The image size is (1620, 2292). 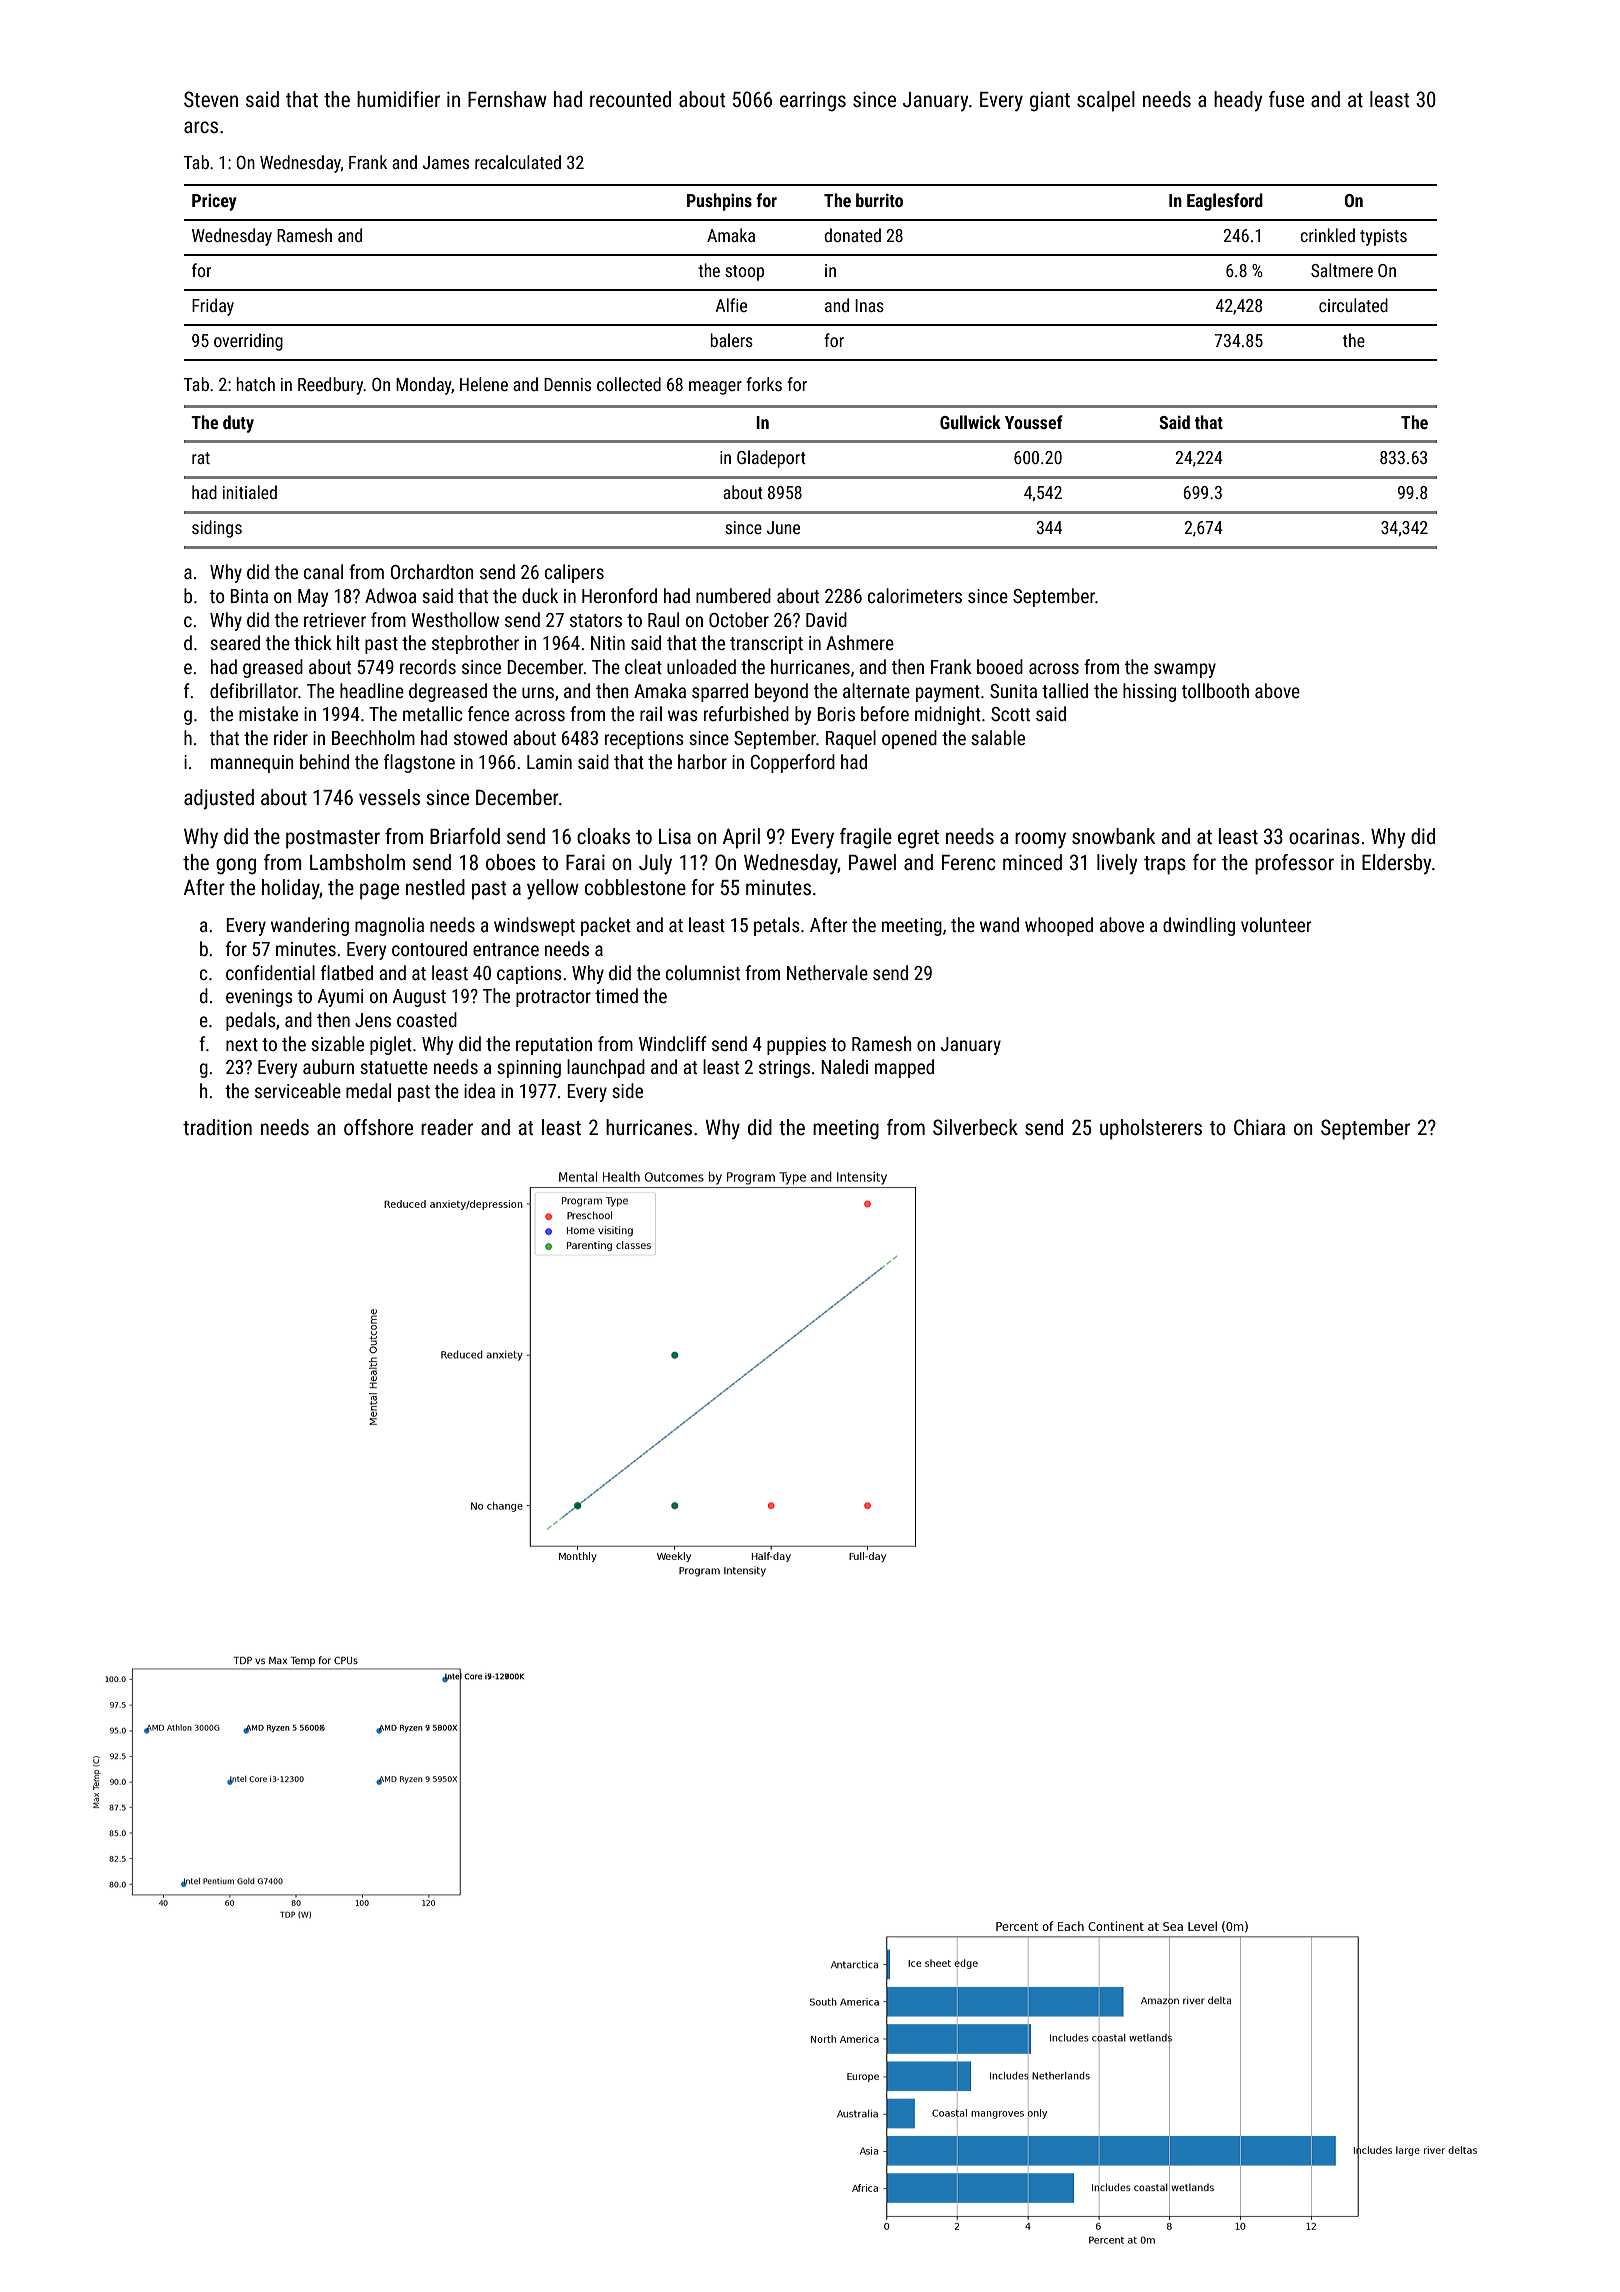 I want to click on tradition, so click(x=217, y=1127).
